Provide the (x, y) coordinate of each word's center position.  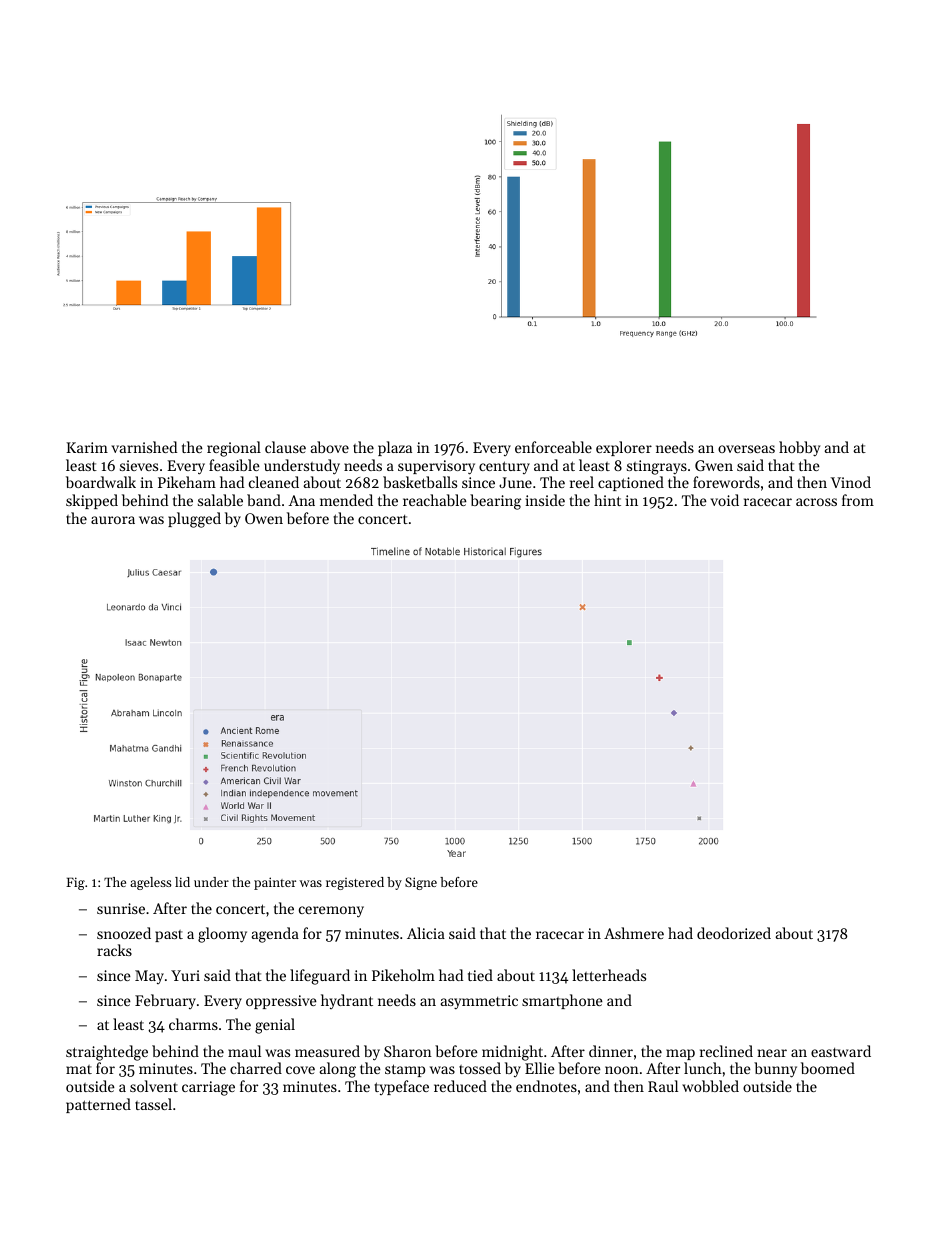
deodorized (734, 933)
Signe (421, 883)
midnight (512, 1053)
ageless (151, 883)
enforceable (553, 447)
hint (607, 500)
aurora (113, 520)
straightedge (107, 1053)
